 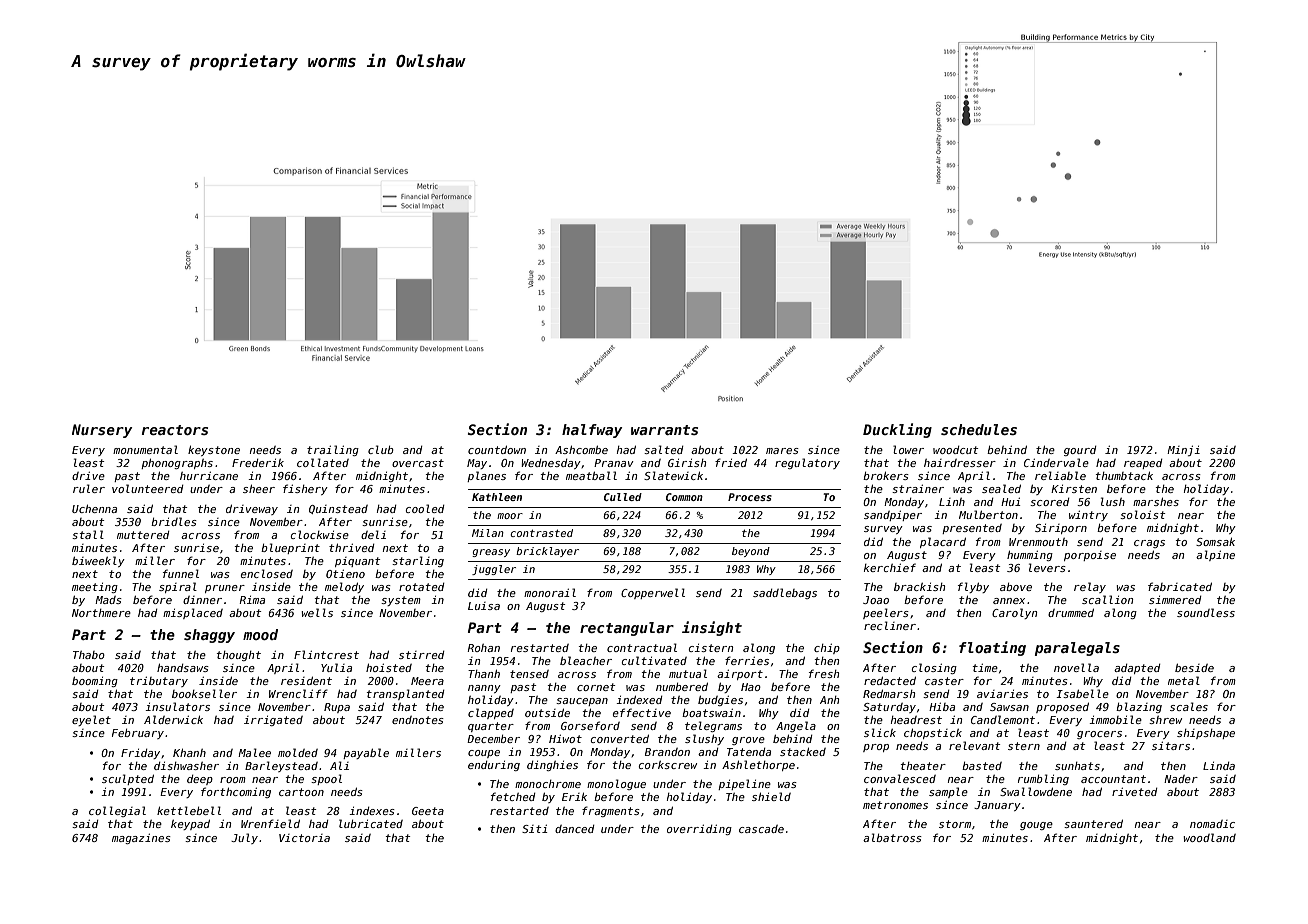 I want to click on woodland, so click(x=1210, y=837).
